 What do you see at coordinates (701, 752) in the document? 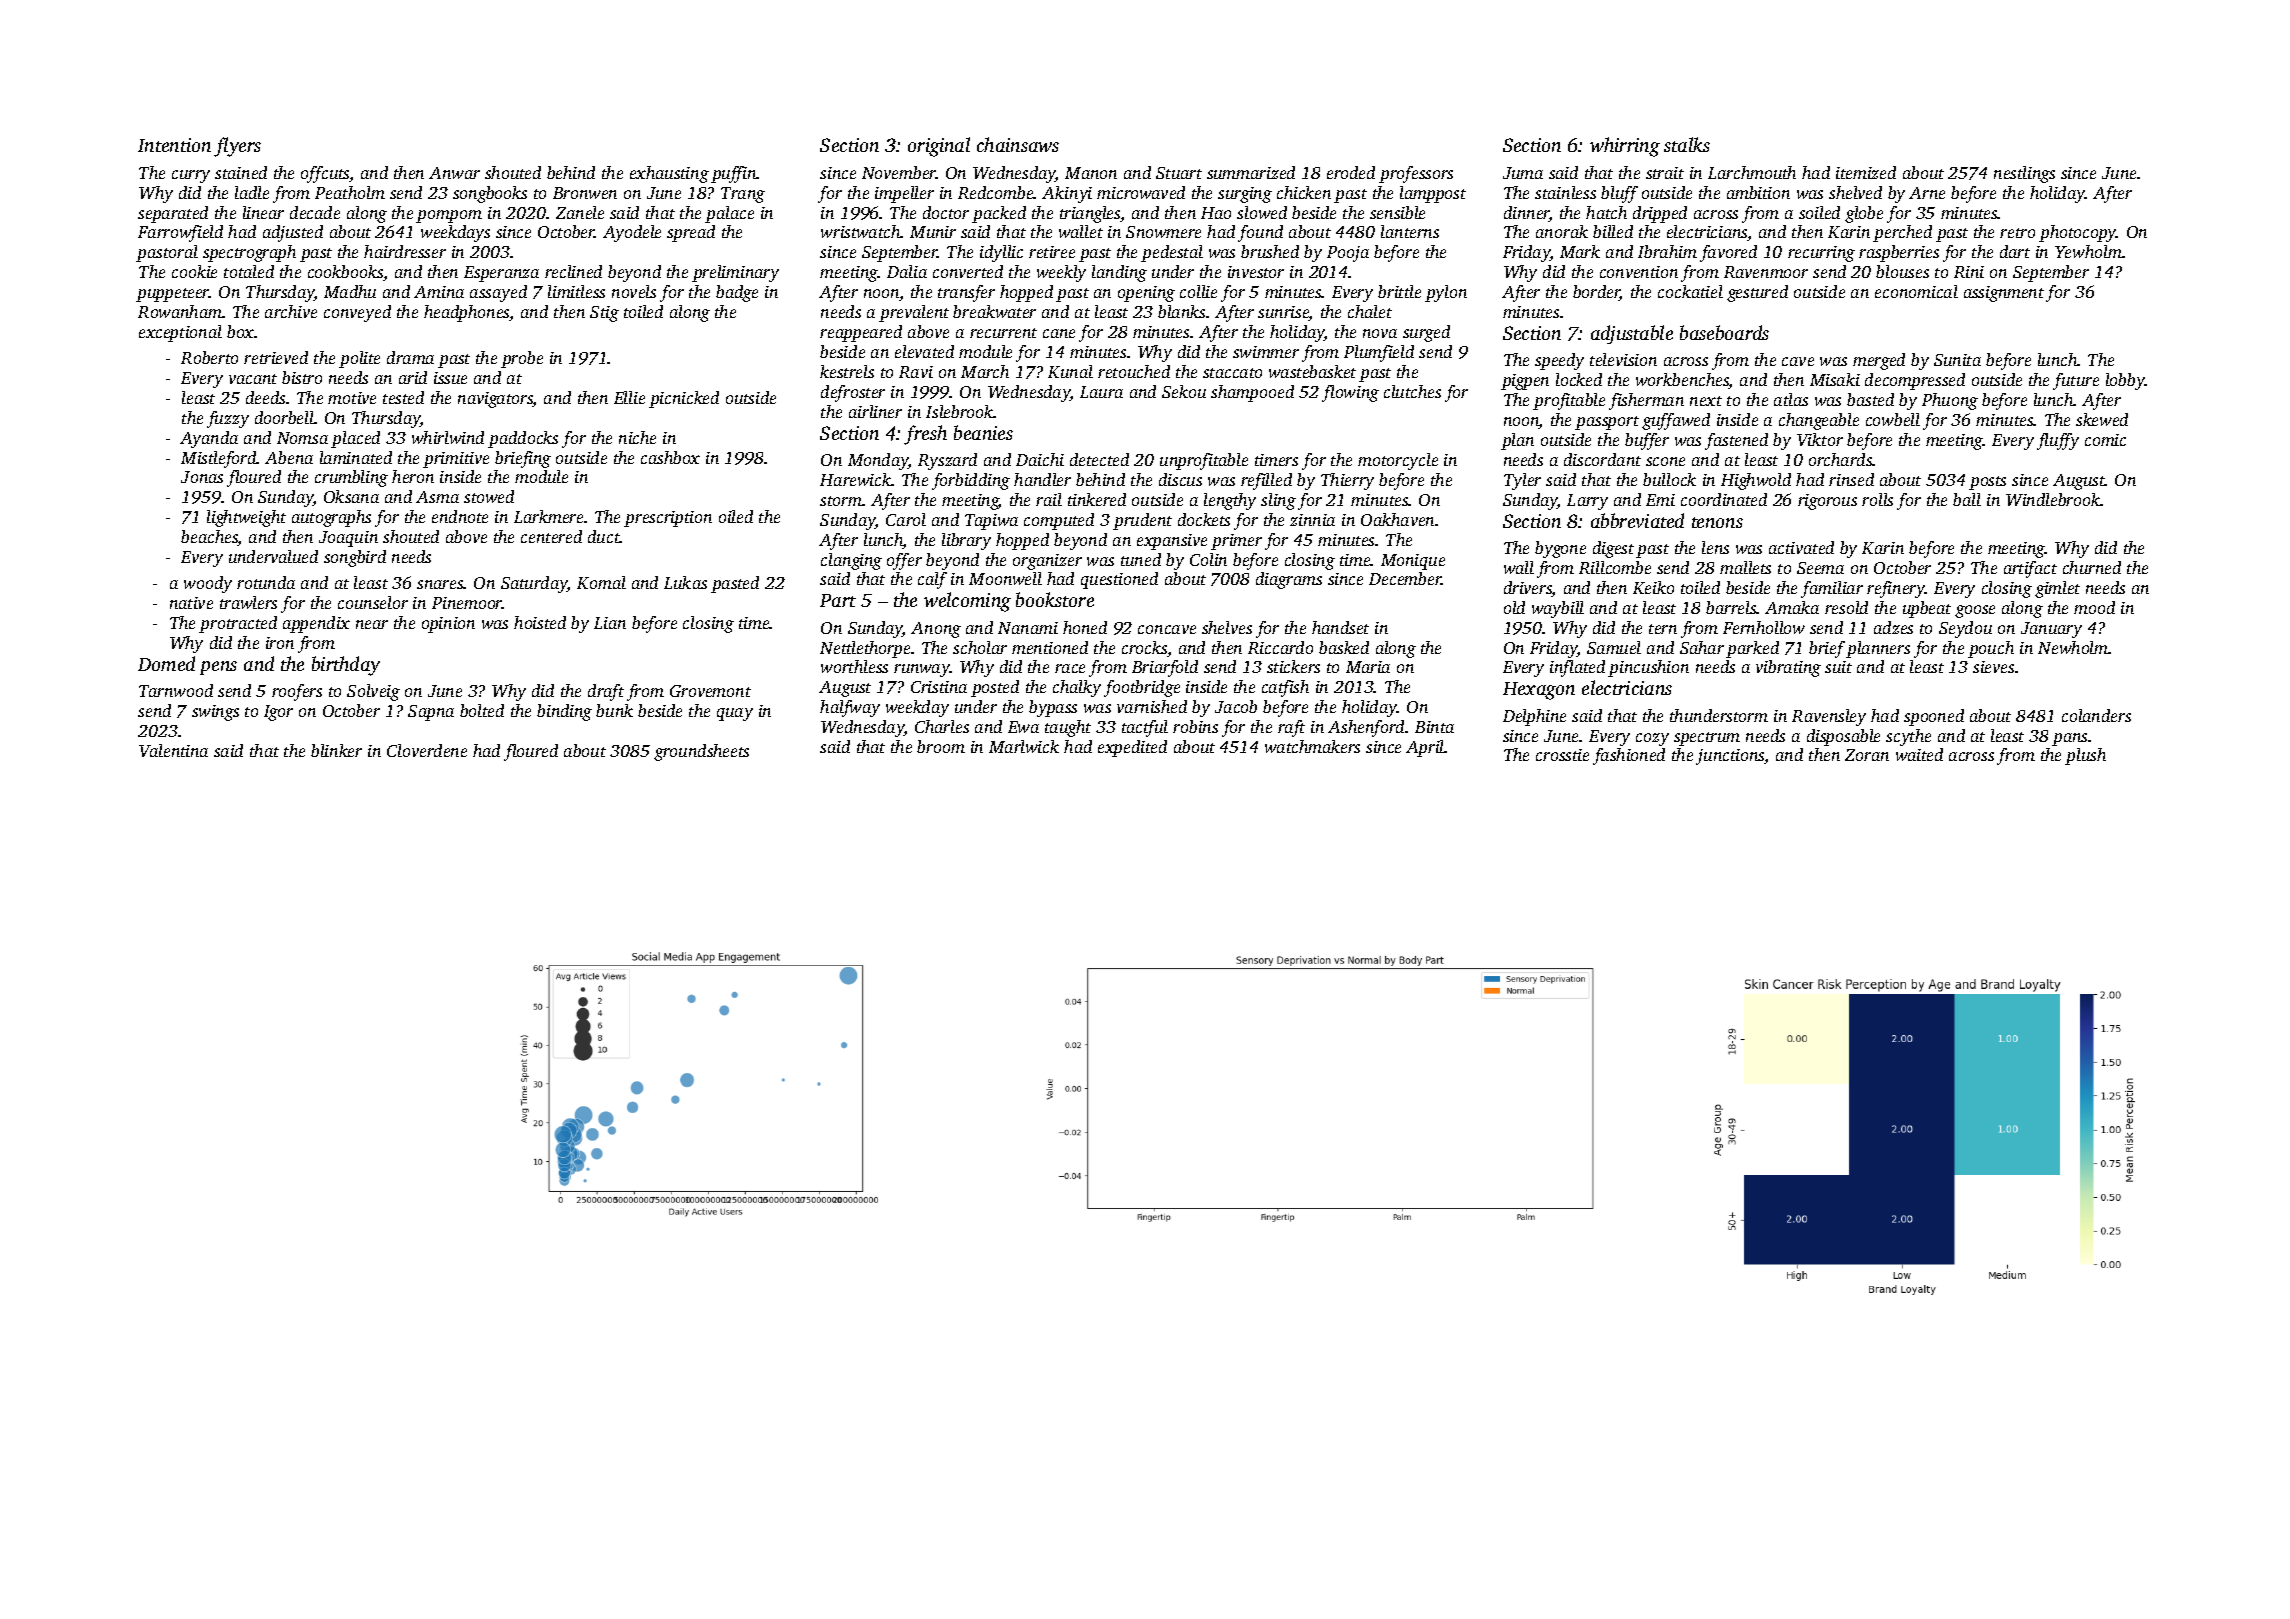
I see `groundsheets` at bounding box center [701, 752].
